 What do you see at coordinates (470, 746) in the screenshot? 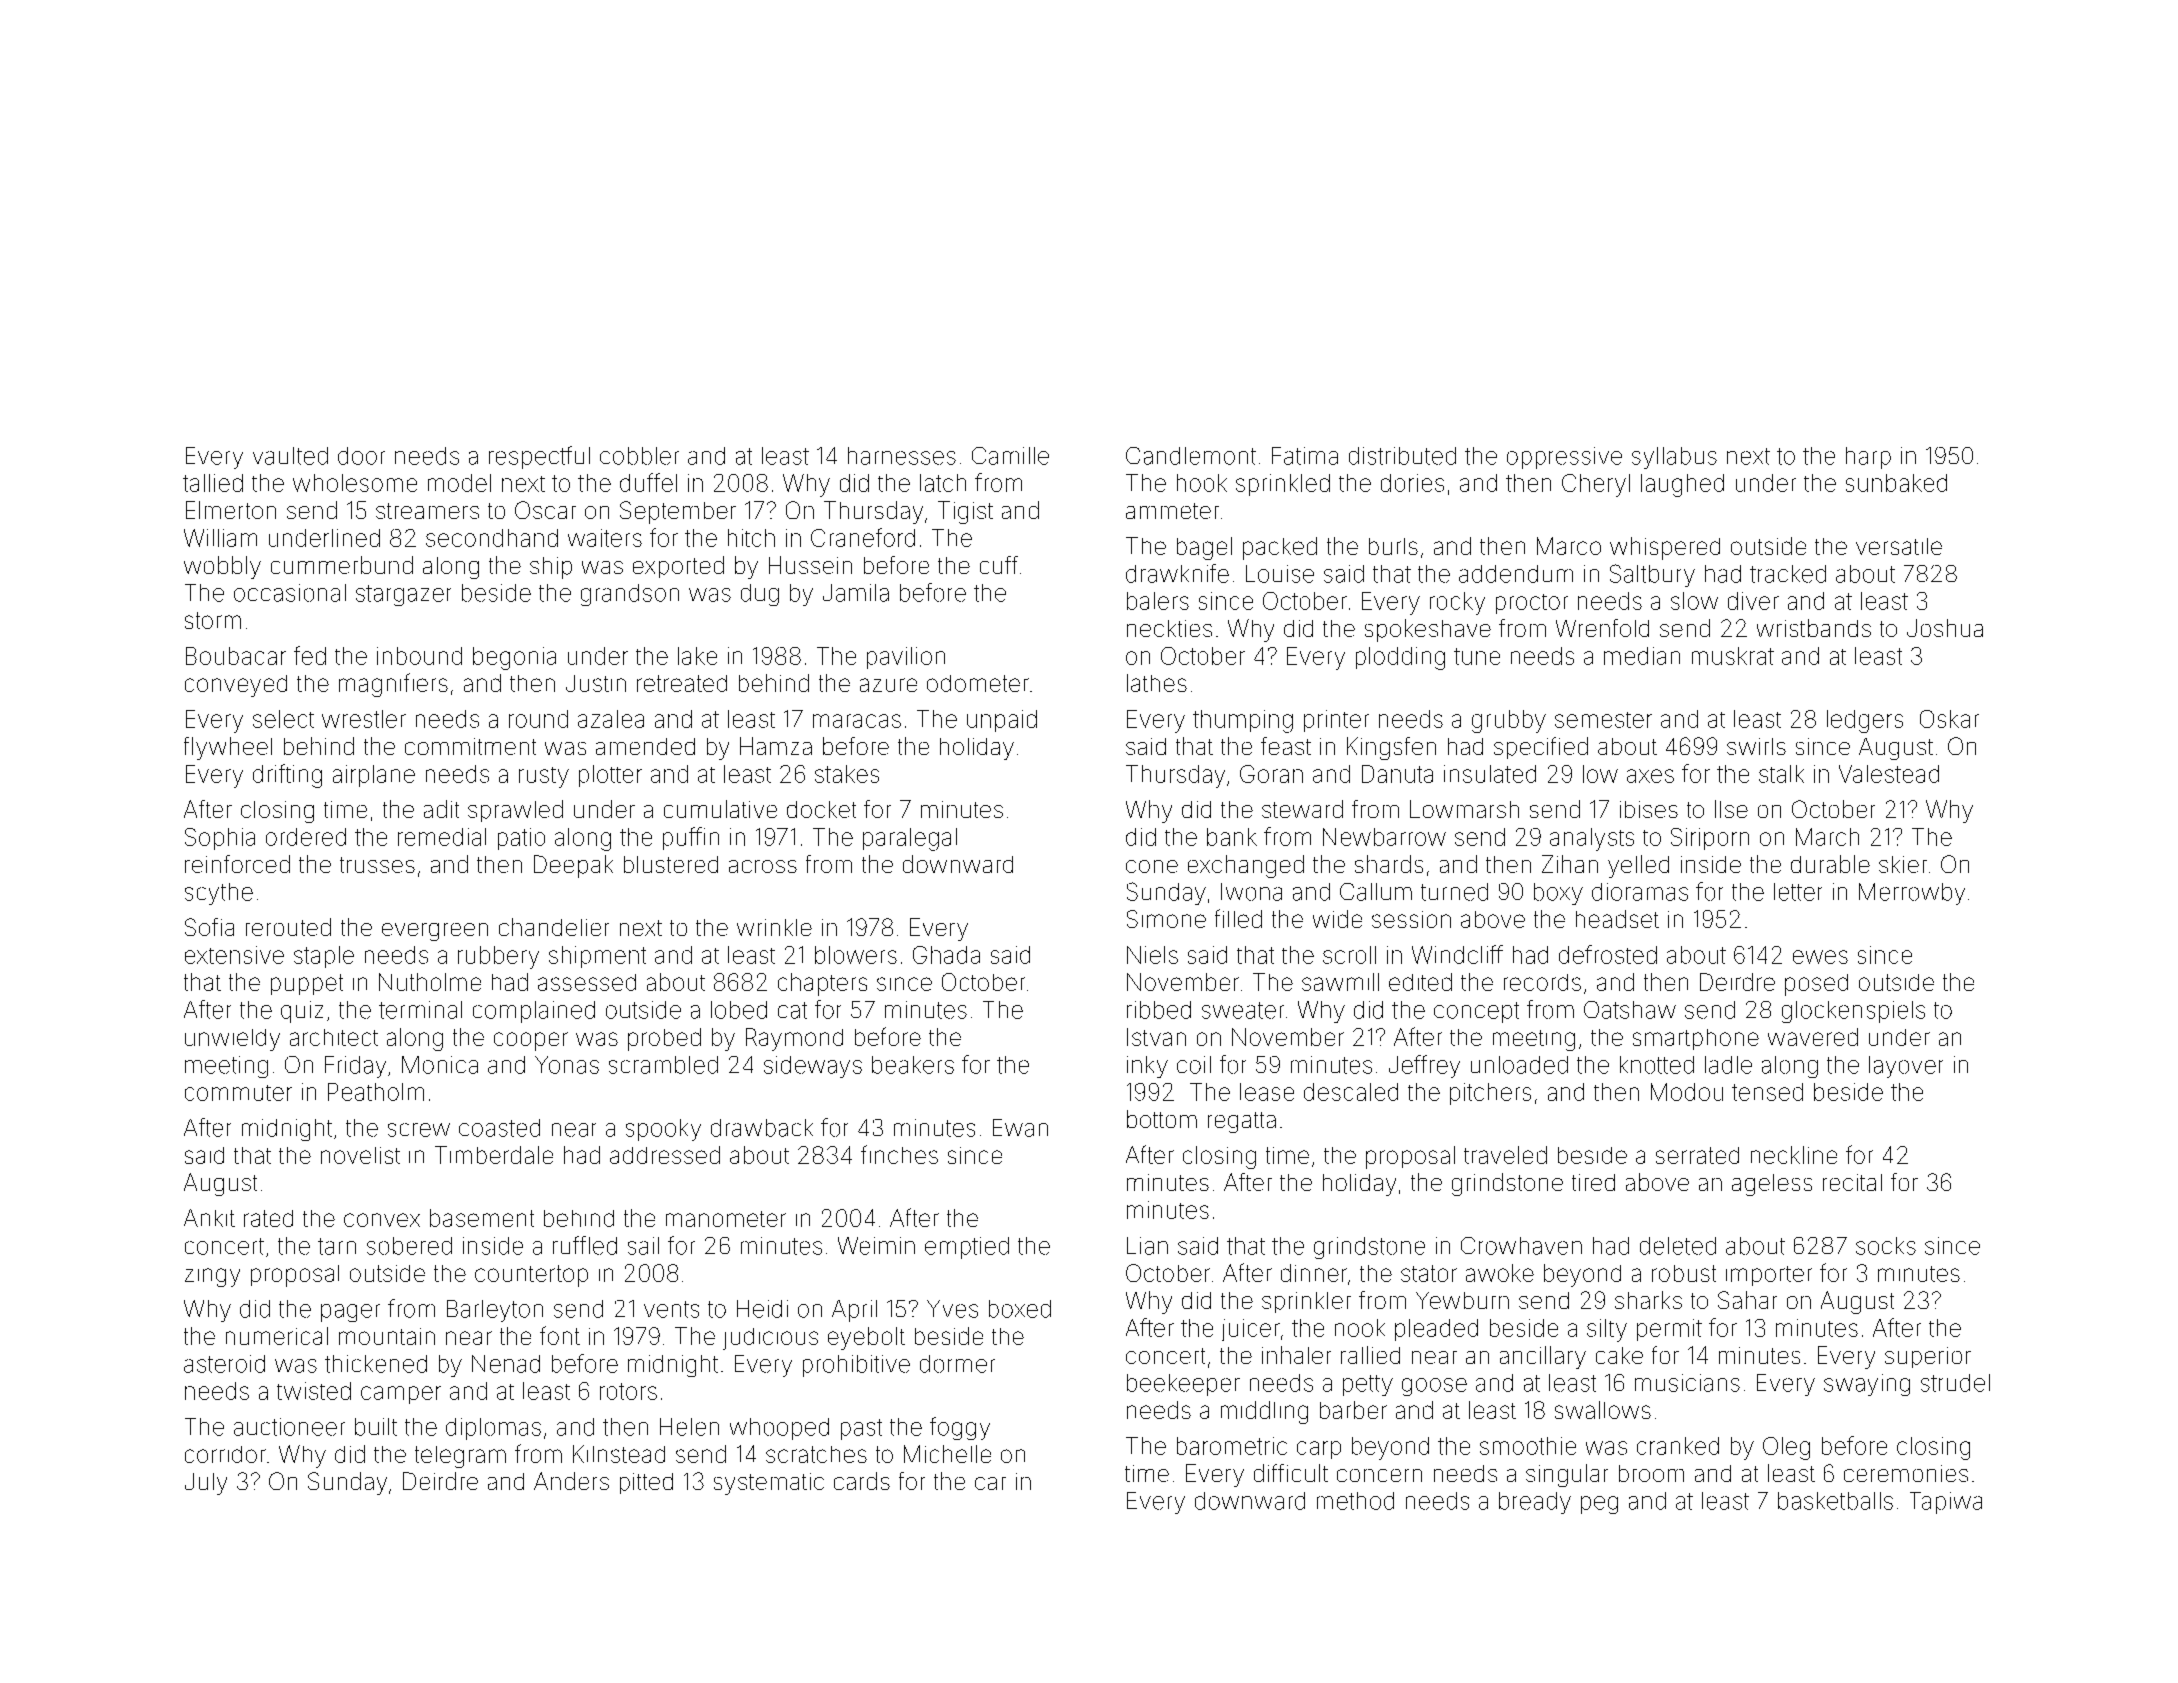
I see `commitment` at bounding box center [470, 746].
